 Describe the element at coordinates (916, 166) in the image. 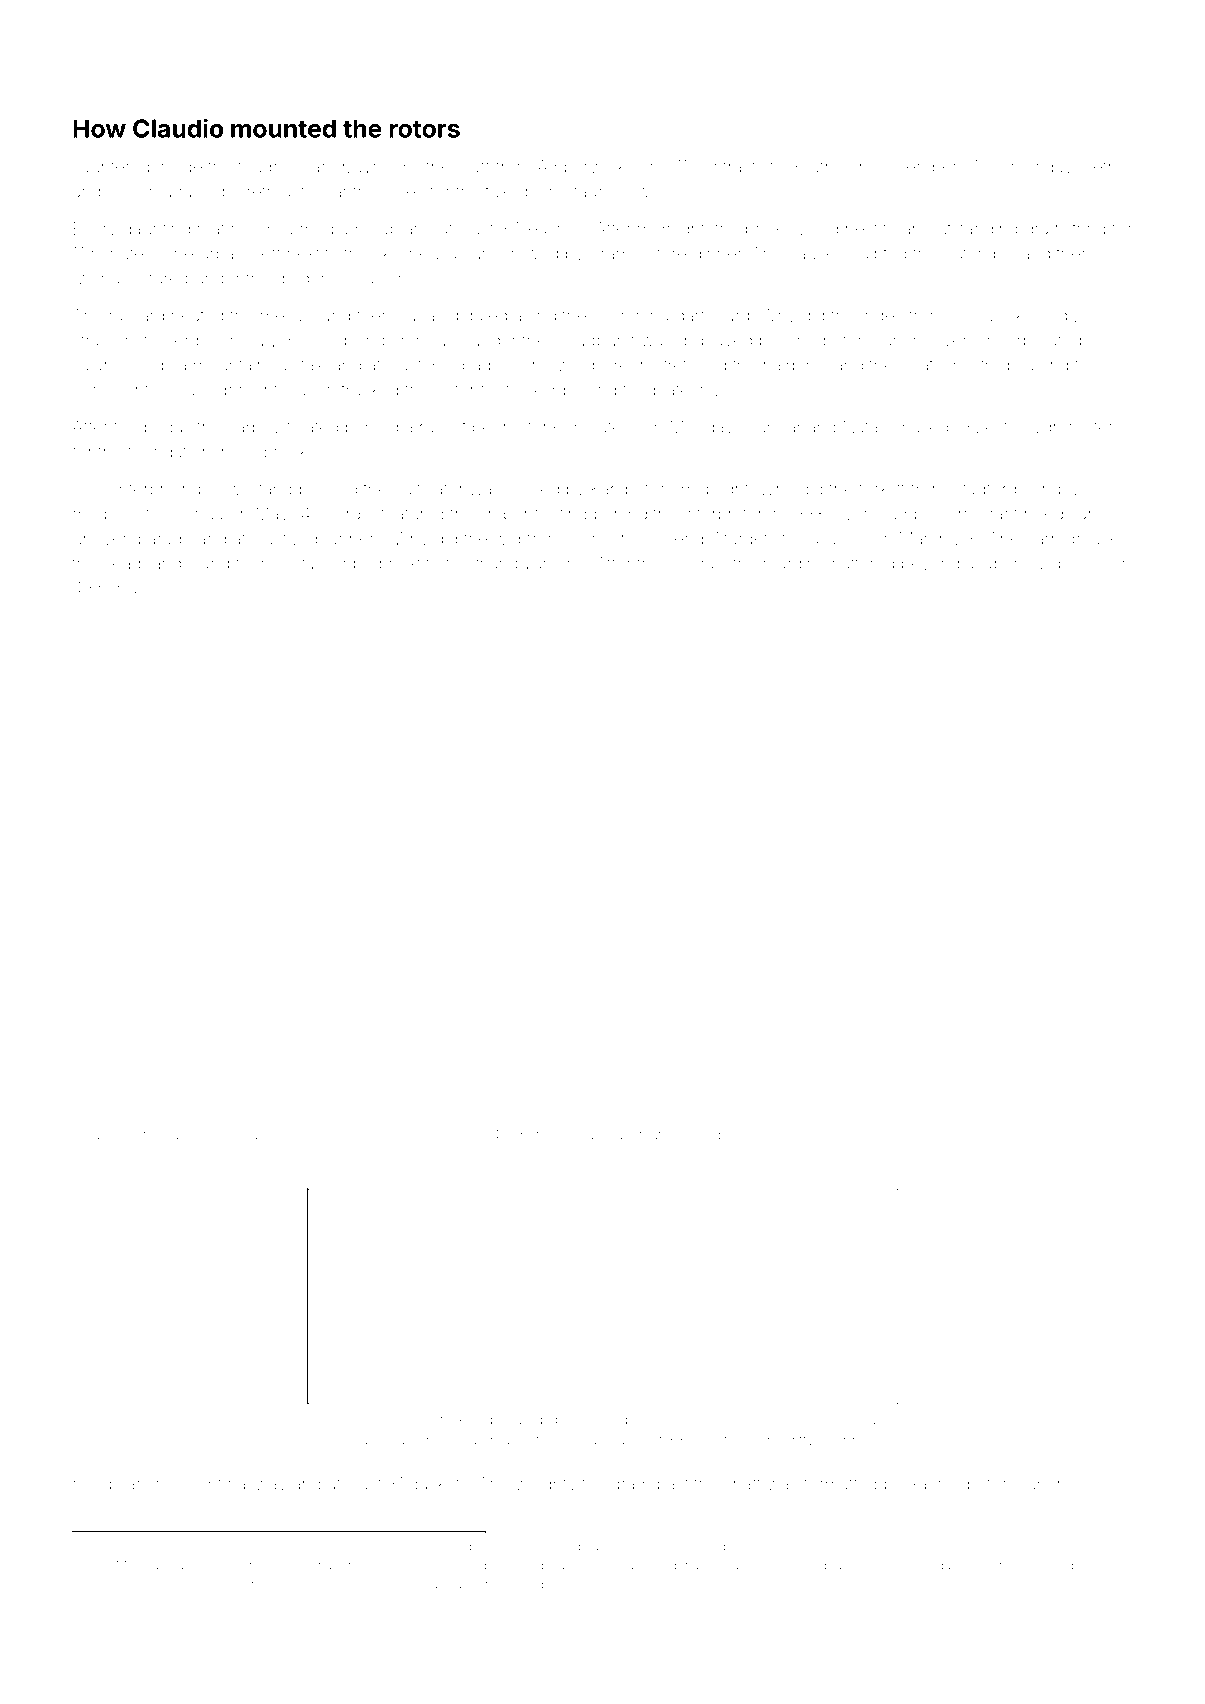

I see `December` at that location.
